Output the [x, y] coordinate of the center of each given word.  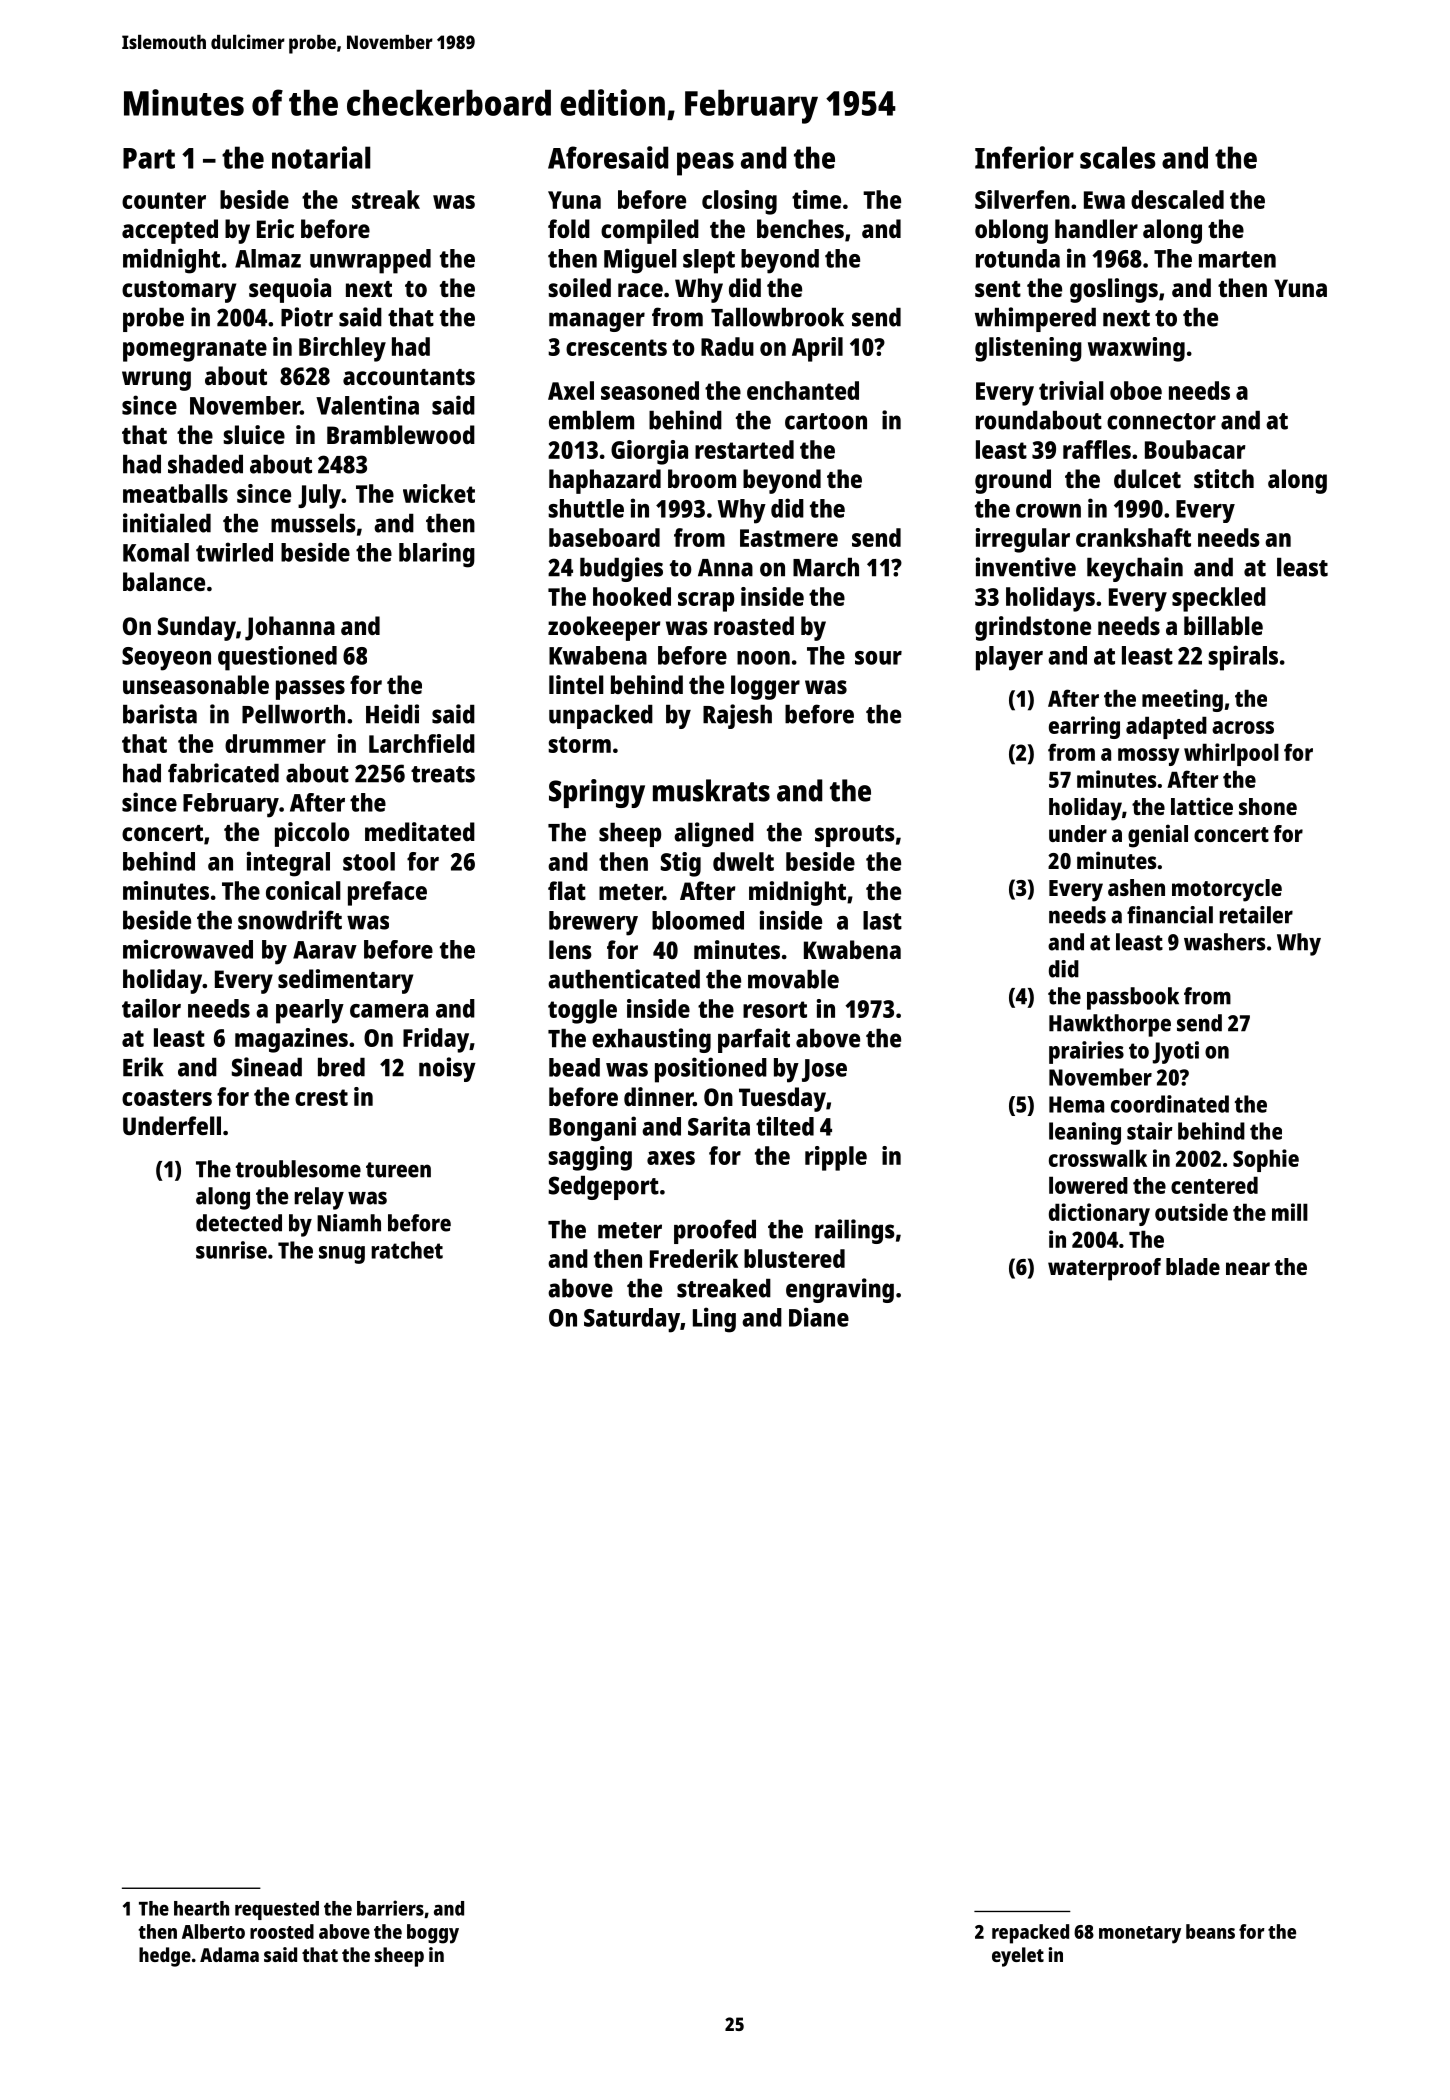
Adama [229, 1954]
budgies [621, 569]
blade [1193, 1266]
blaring [437, 555]
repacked [1030, 1934]
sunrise [231, 1250]
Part [149, 158]
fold [569, 228]
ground [1013, 481]
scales [1118, 157]
